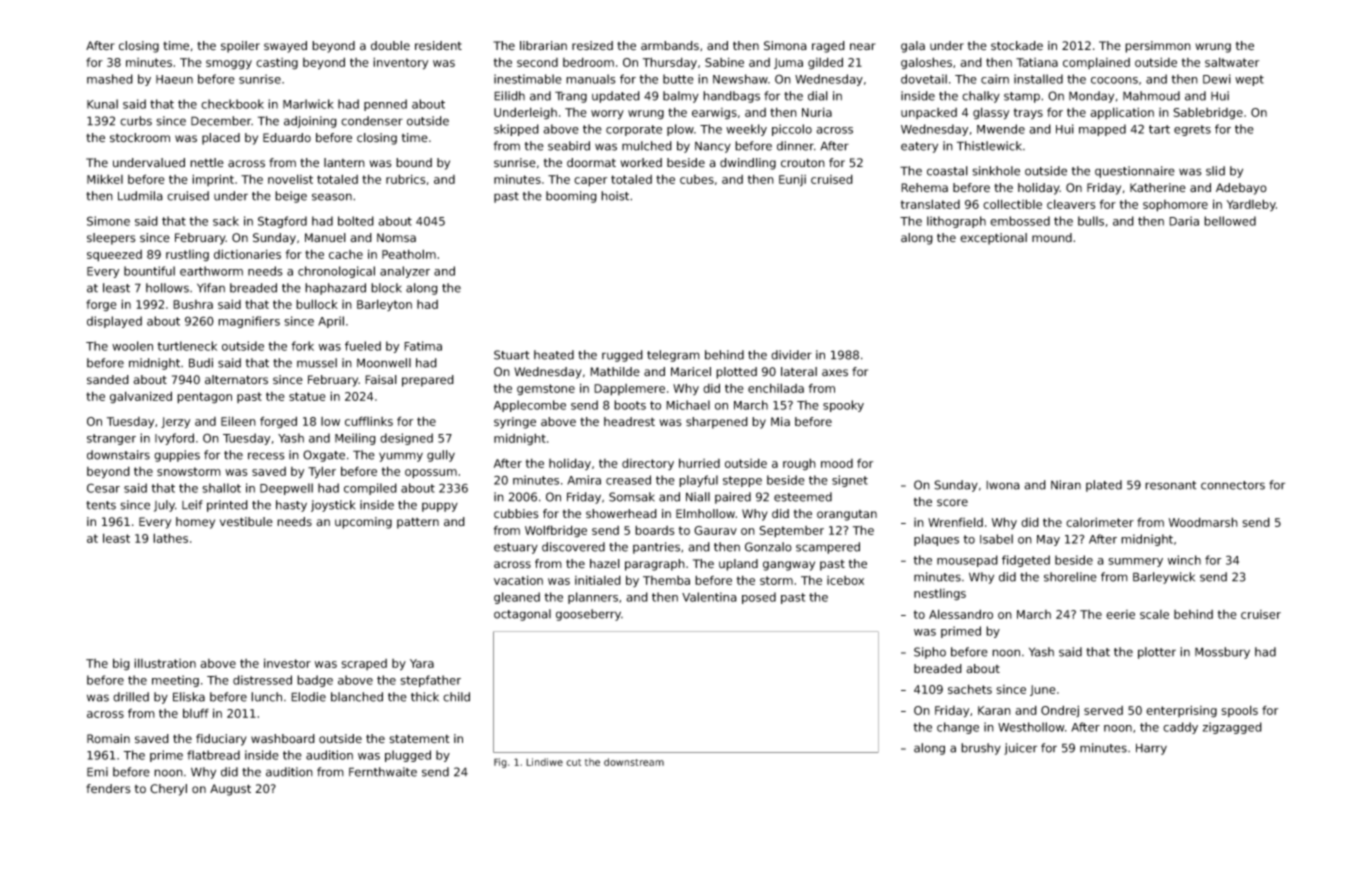 This page has width=1372, height=887. What do you see at coordinates (1135, 172) in the page?
I see `questionnaire` at bounding box center [1135, 172].
